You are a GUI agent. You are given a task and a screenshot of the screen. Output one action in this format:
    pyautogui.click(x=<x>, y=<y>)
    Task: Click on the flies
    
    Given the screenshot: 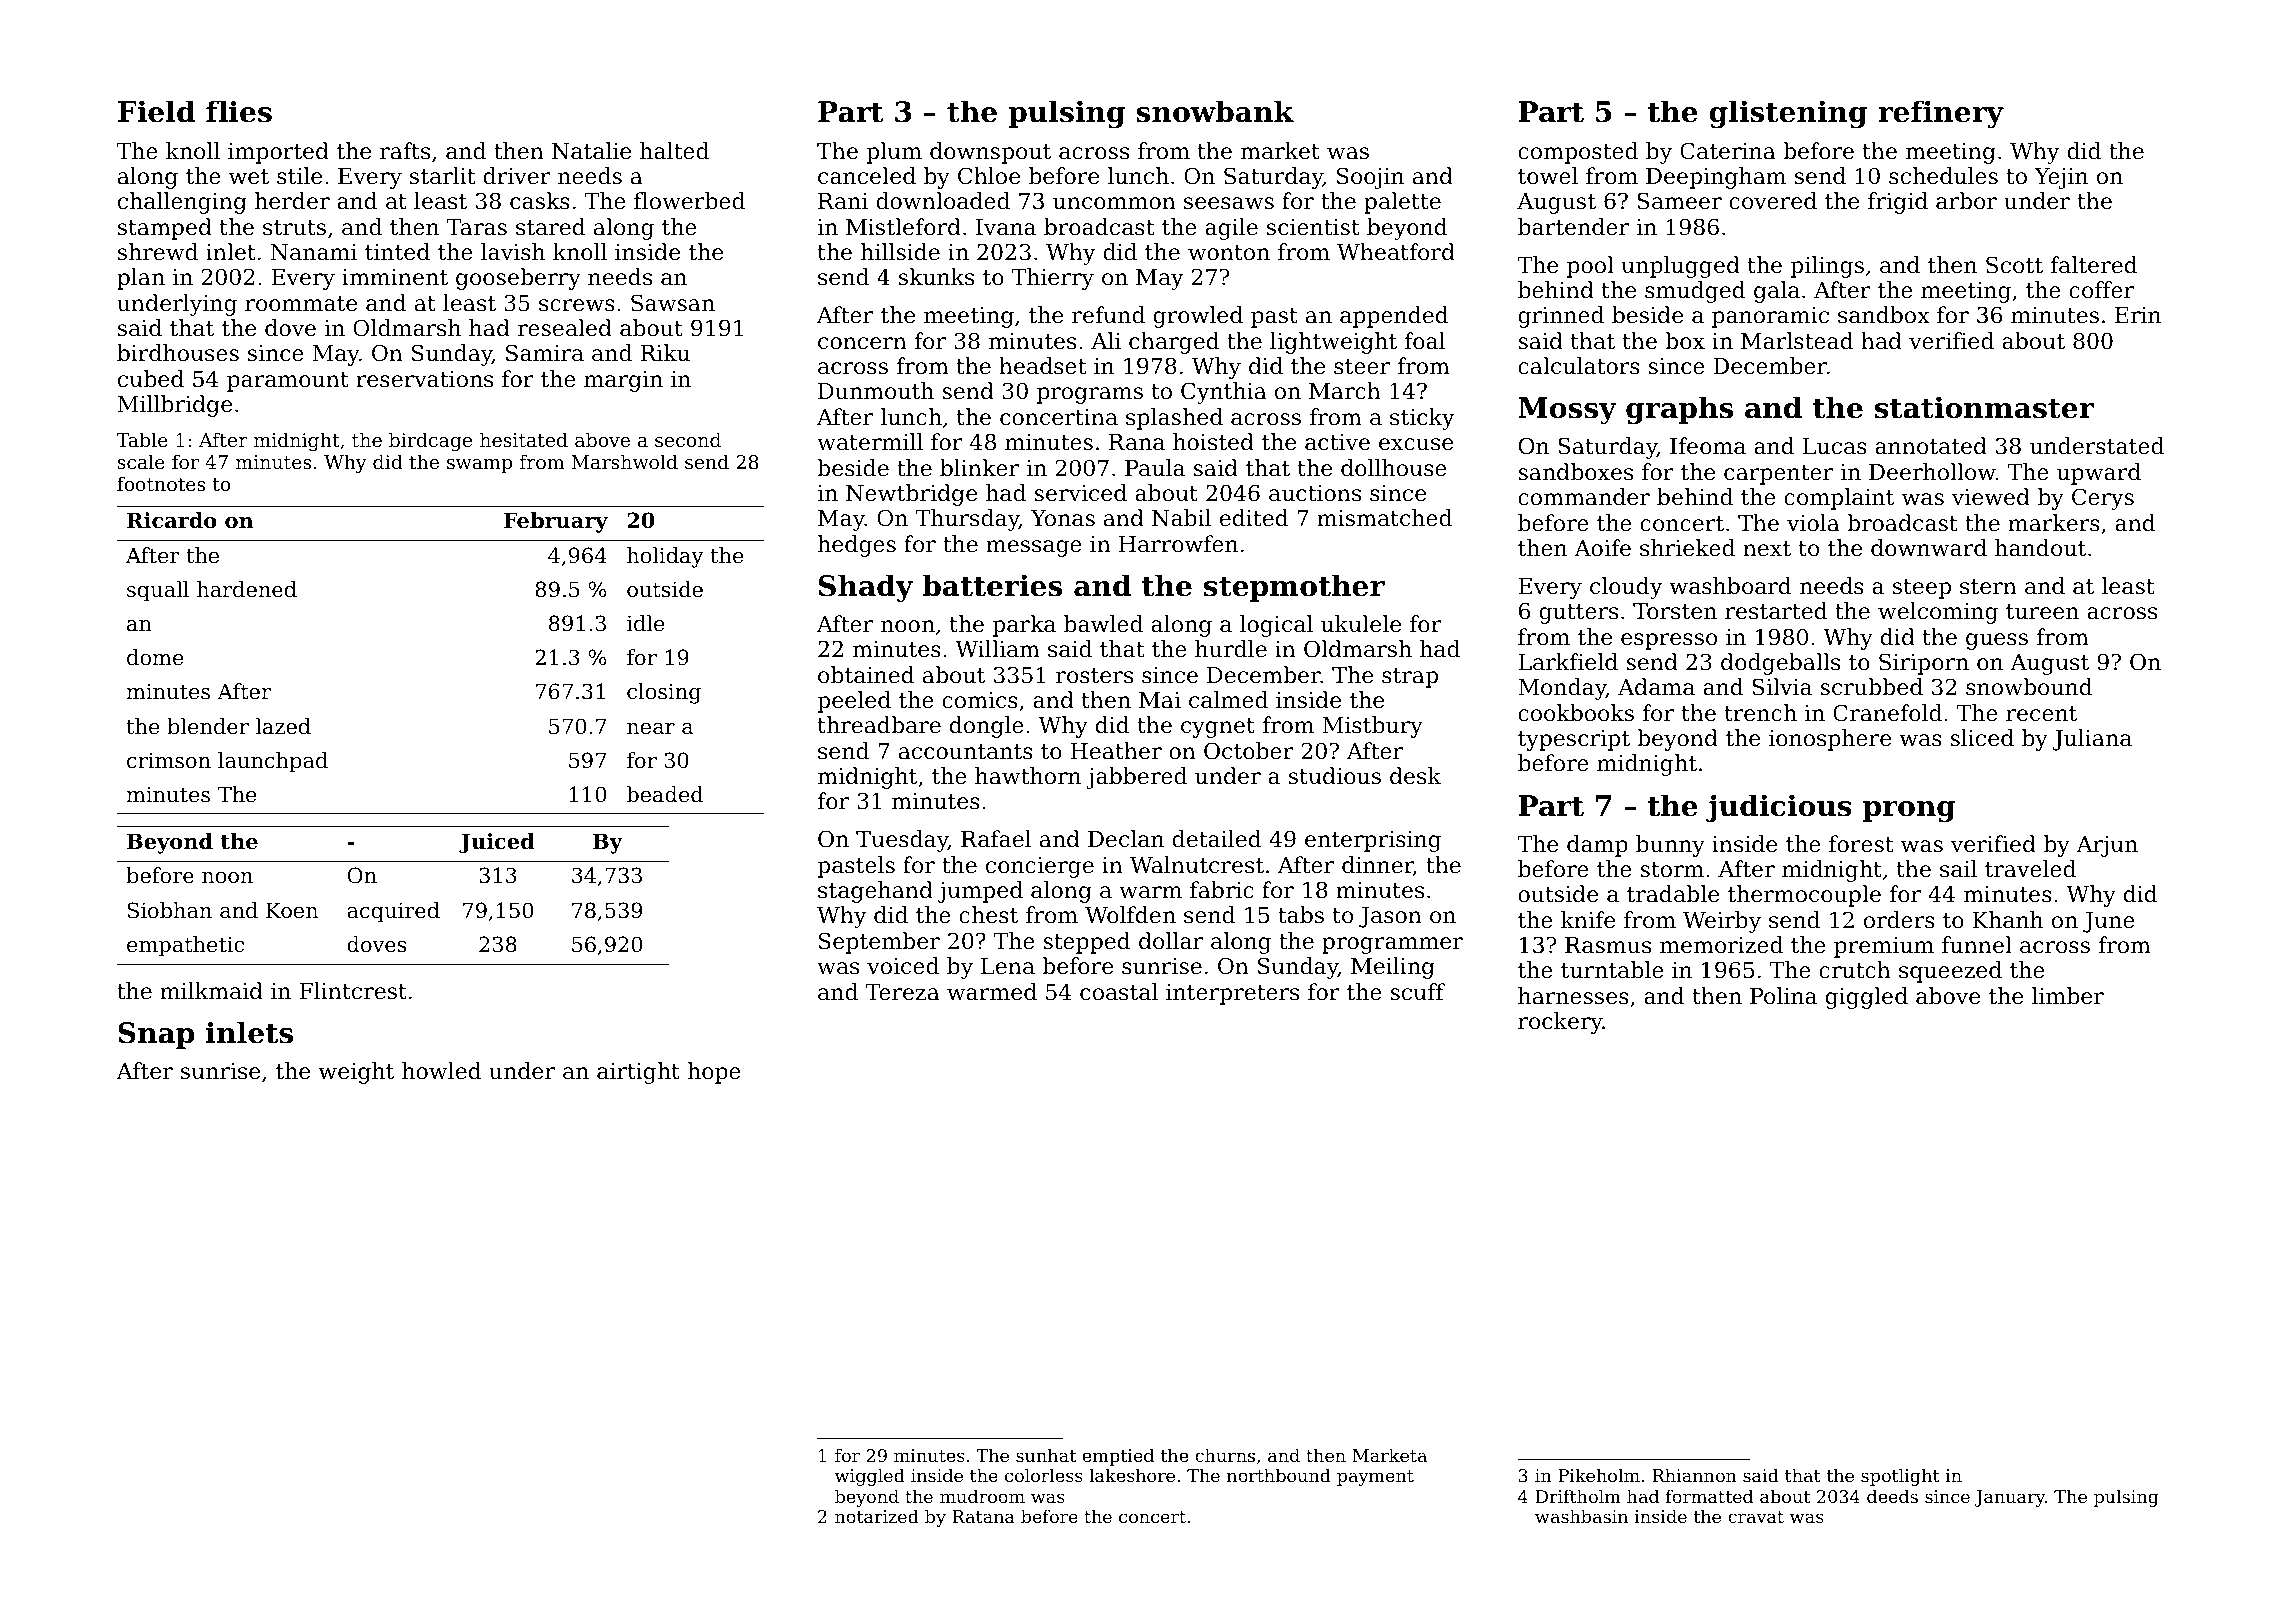 What is the action you would take?
    pyautogui.click(x=239, y=111)
